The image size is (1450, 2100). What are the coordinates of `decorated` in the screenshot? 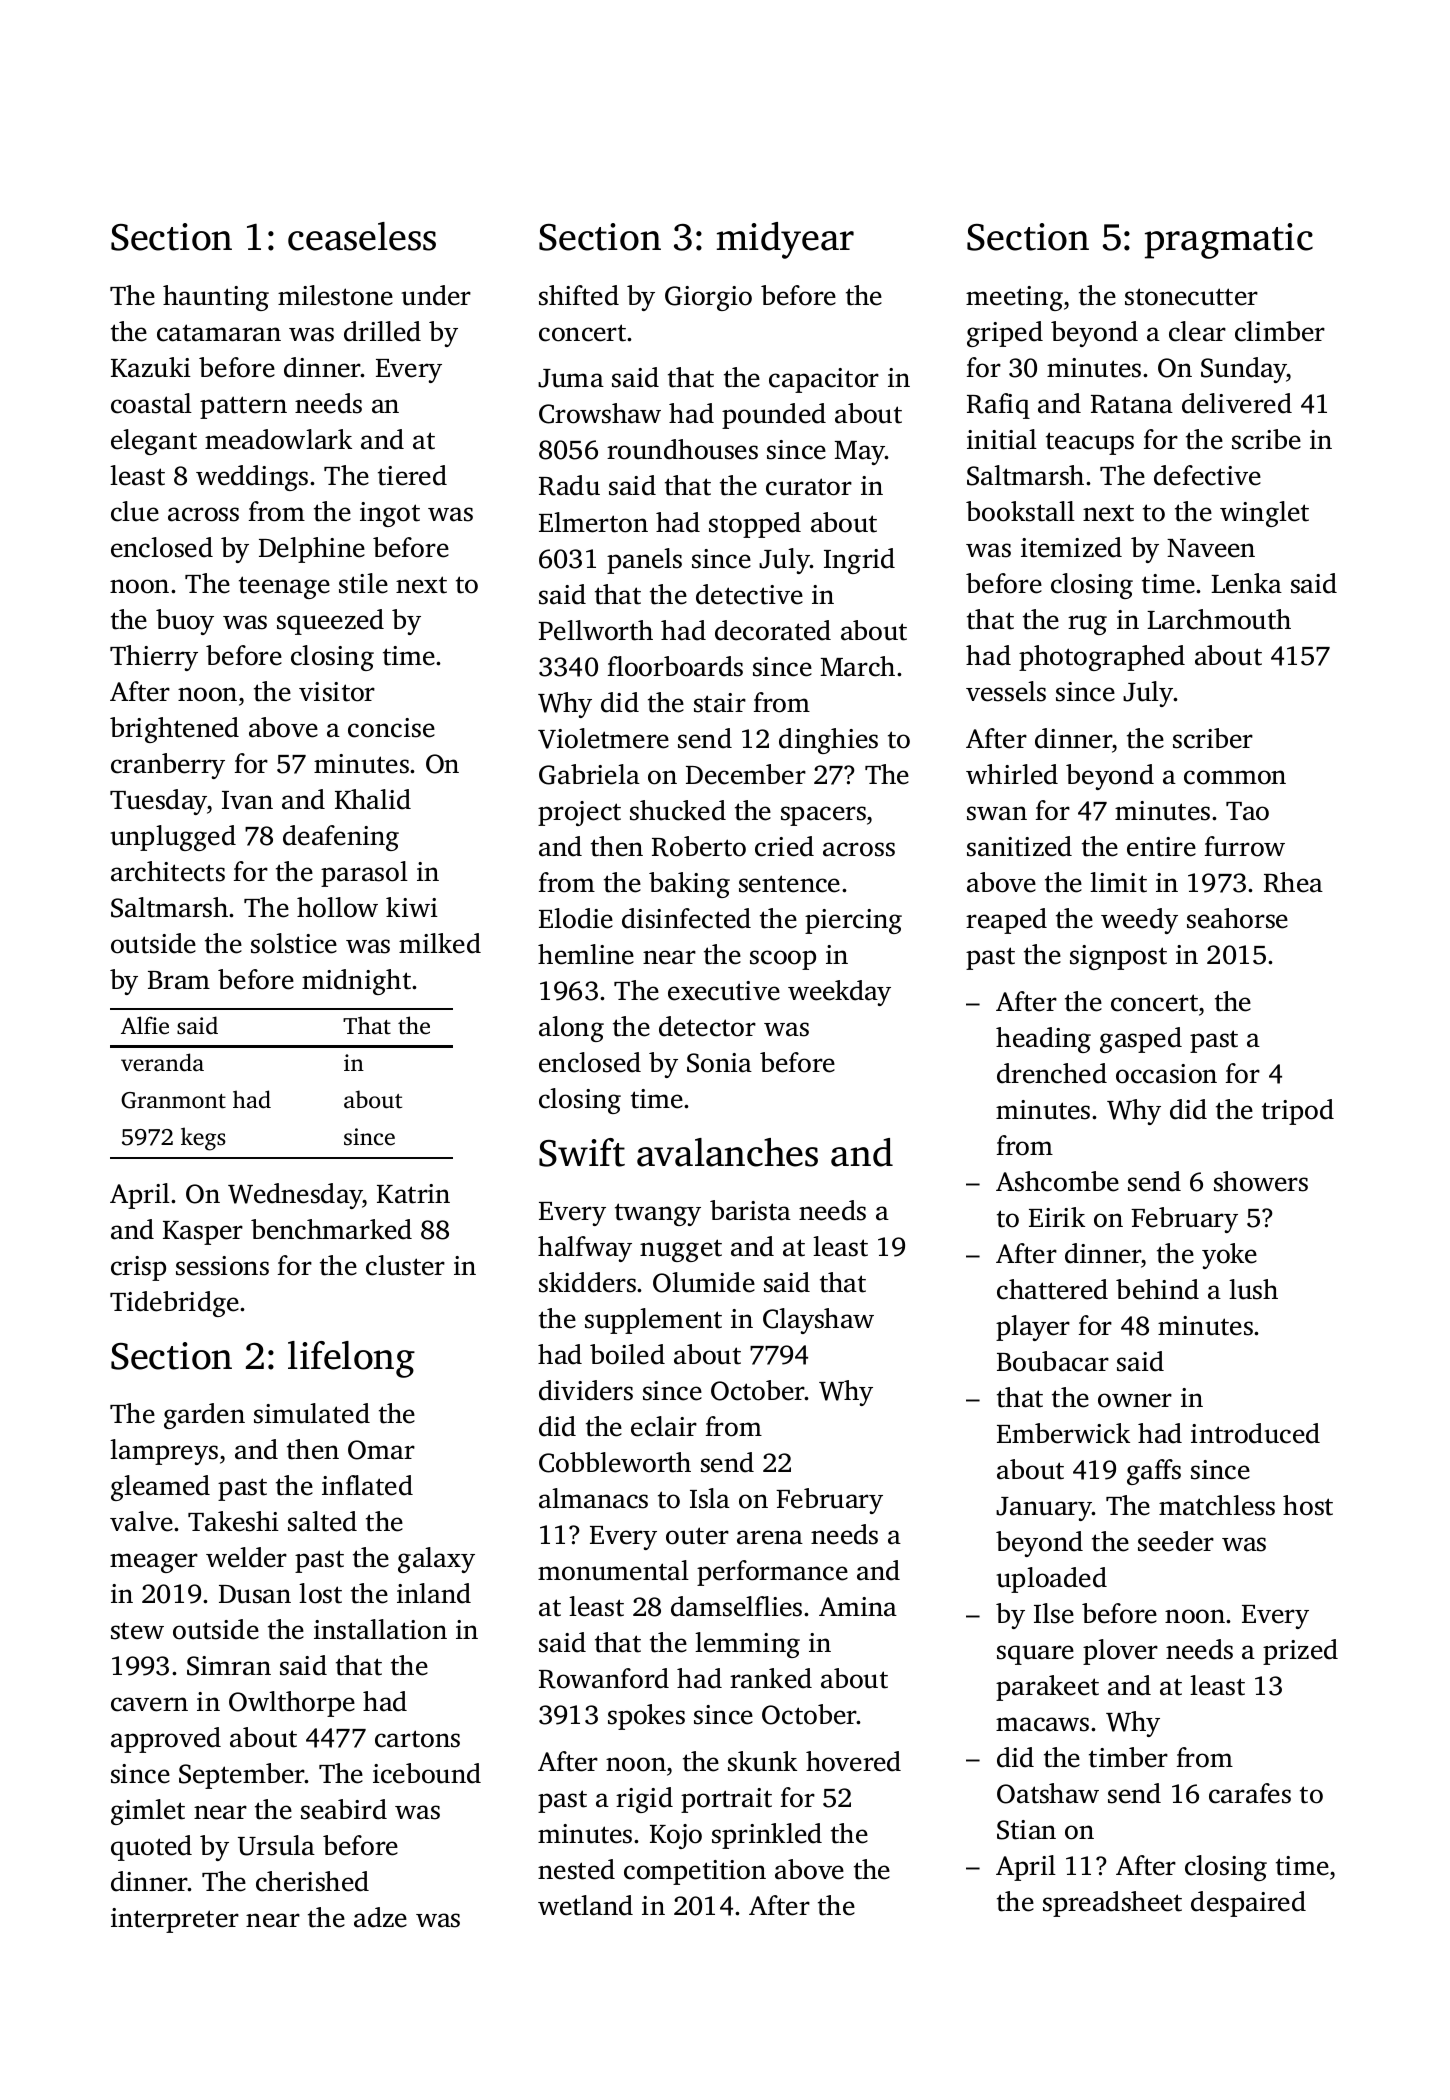 It's located at (773, 630).
